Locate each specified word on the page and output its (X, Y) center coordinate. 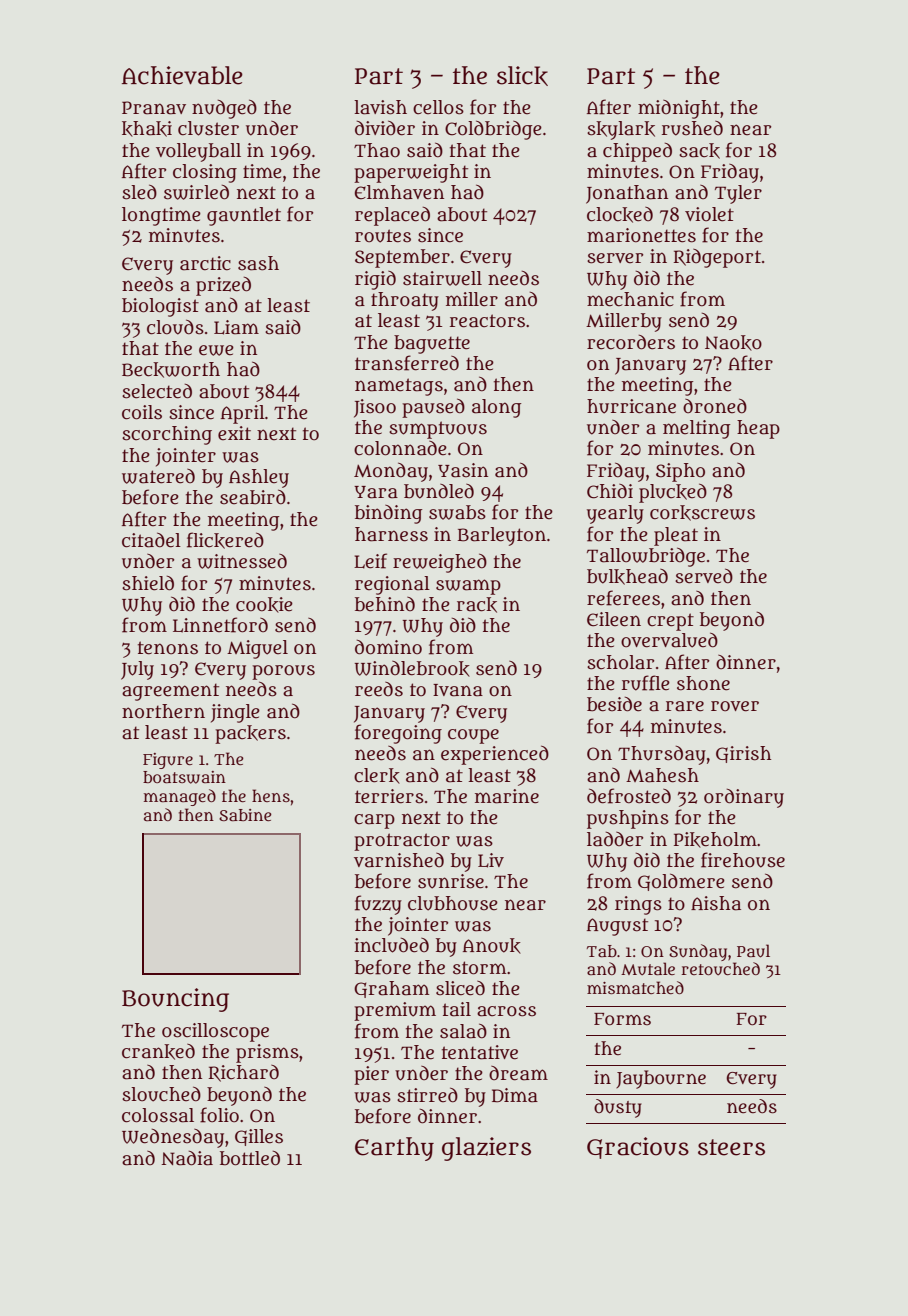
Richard (244, 1073)
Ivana (458, 690)
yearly (615, 514)
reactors (487, 321)
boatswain (184, 777)
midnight (679, 109)
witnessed (242, 561)
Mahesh (662, 775)
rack (477, 605)
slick (522, 76)
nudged (224, 109)
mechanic (630, 299)
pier (371, 1075)
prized (223, 286)
